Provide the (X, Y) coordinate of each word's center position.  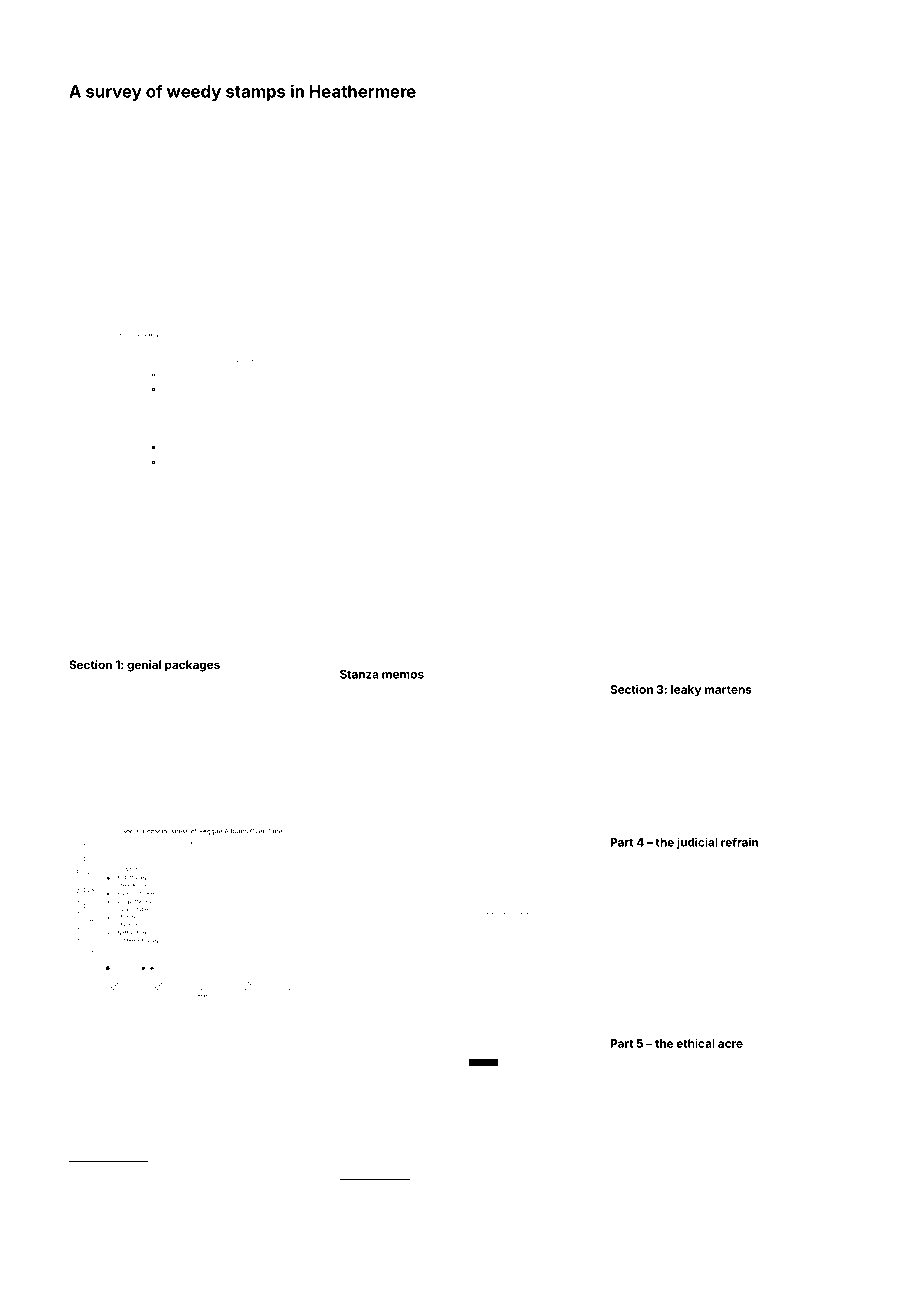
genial (144, 666)
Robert (701, 872)
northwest (441, 1123)
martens (728, 690)
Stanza (359, 674)
